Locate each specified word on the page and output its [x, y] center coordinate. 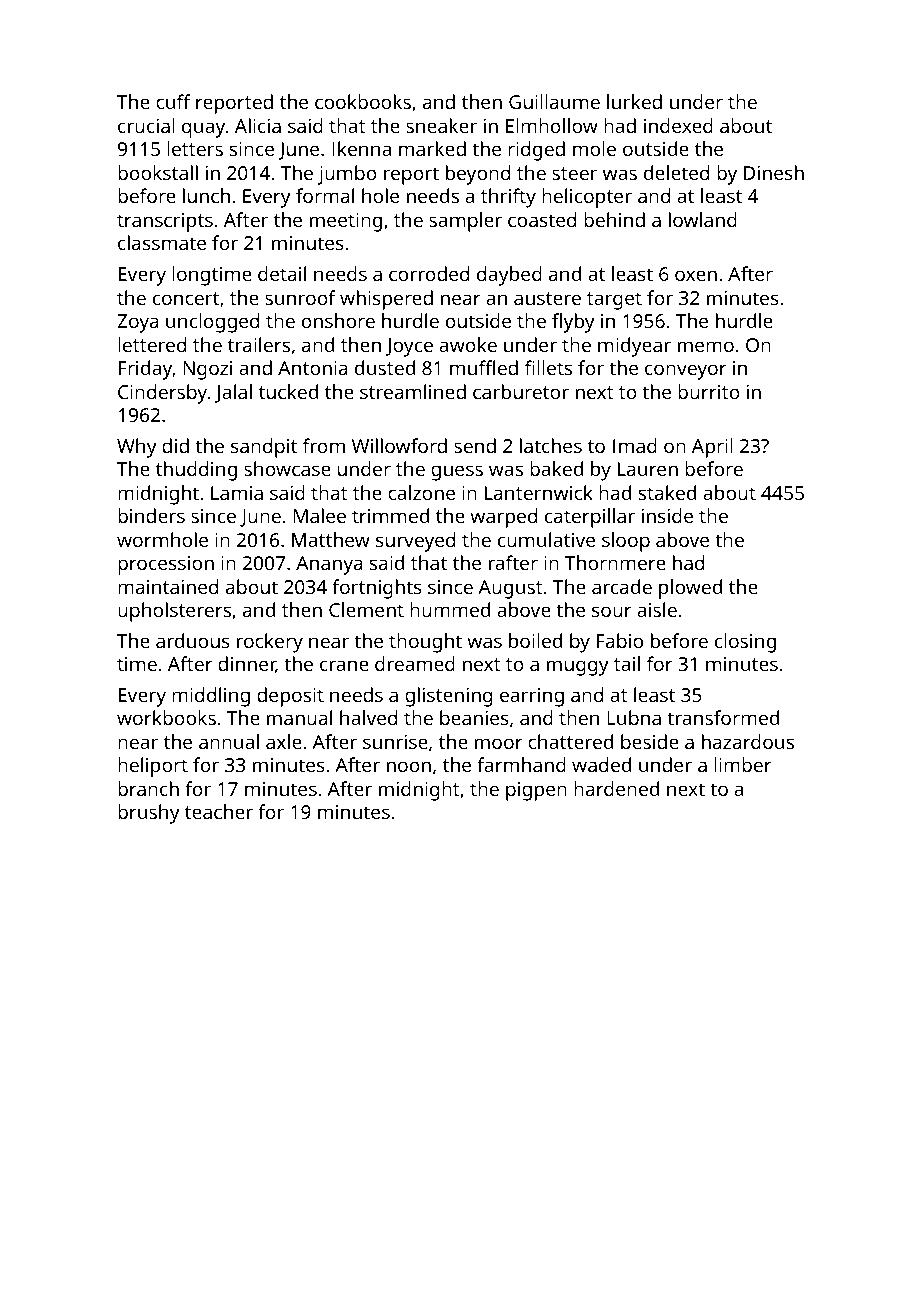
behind [614, 219]
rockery [270, 643]
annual [229, 741]
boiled [535, 640]
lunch [206, 195]
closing [745, 643]
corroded [429, 273]
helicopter [587, 198]
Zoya [138, 323]
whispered [386, 300]
